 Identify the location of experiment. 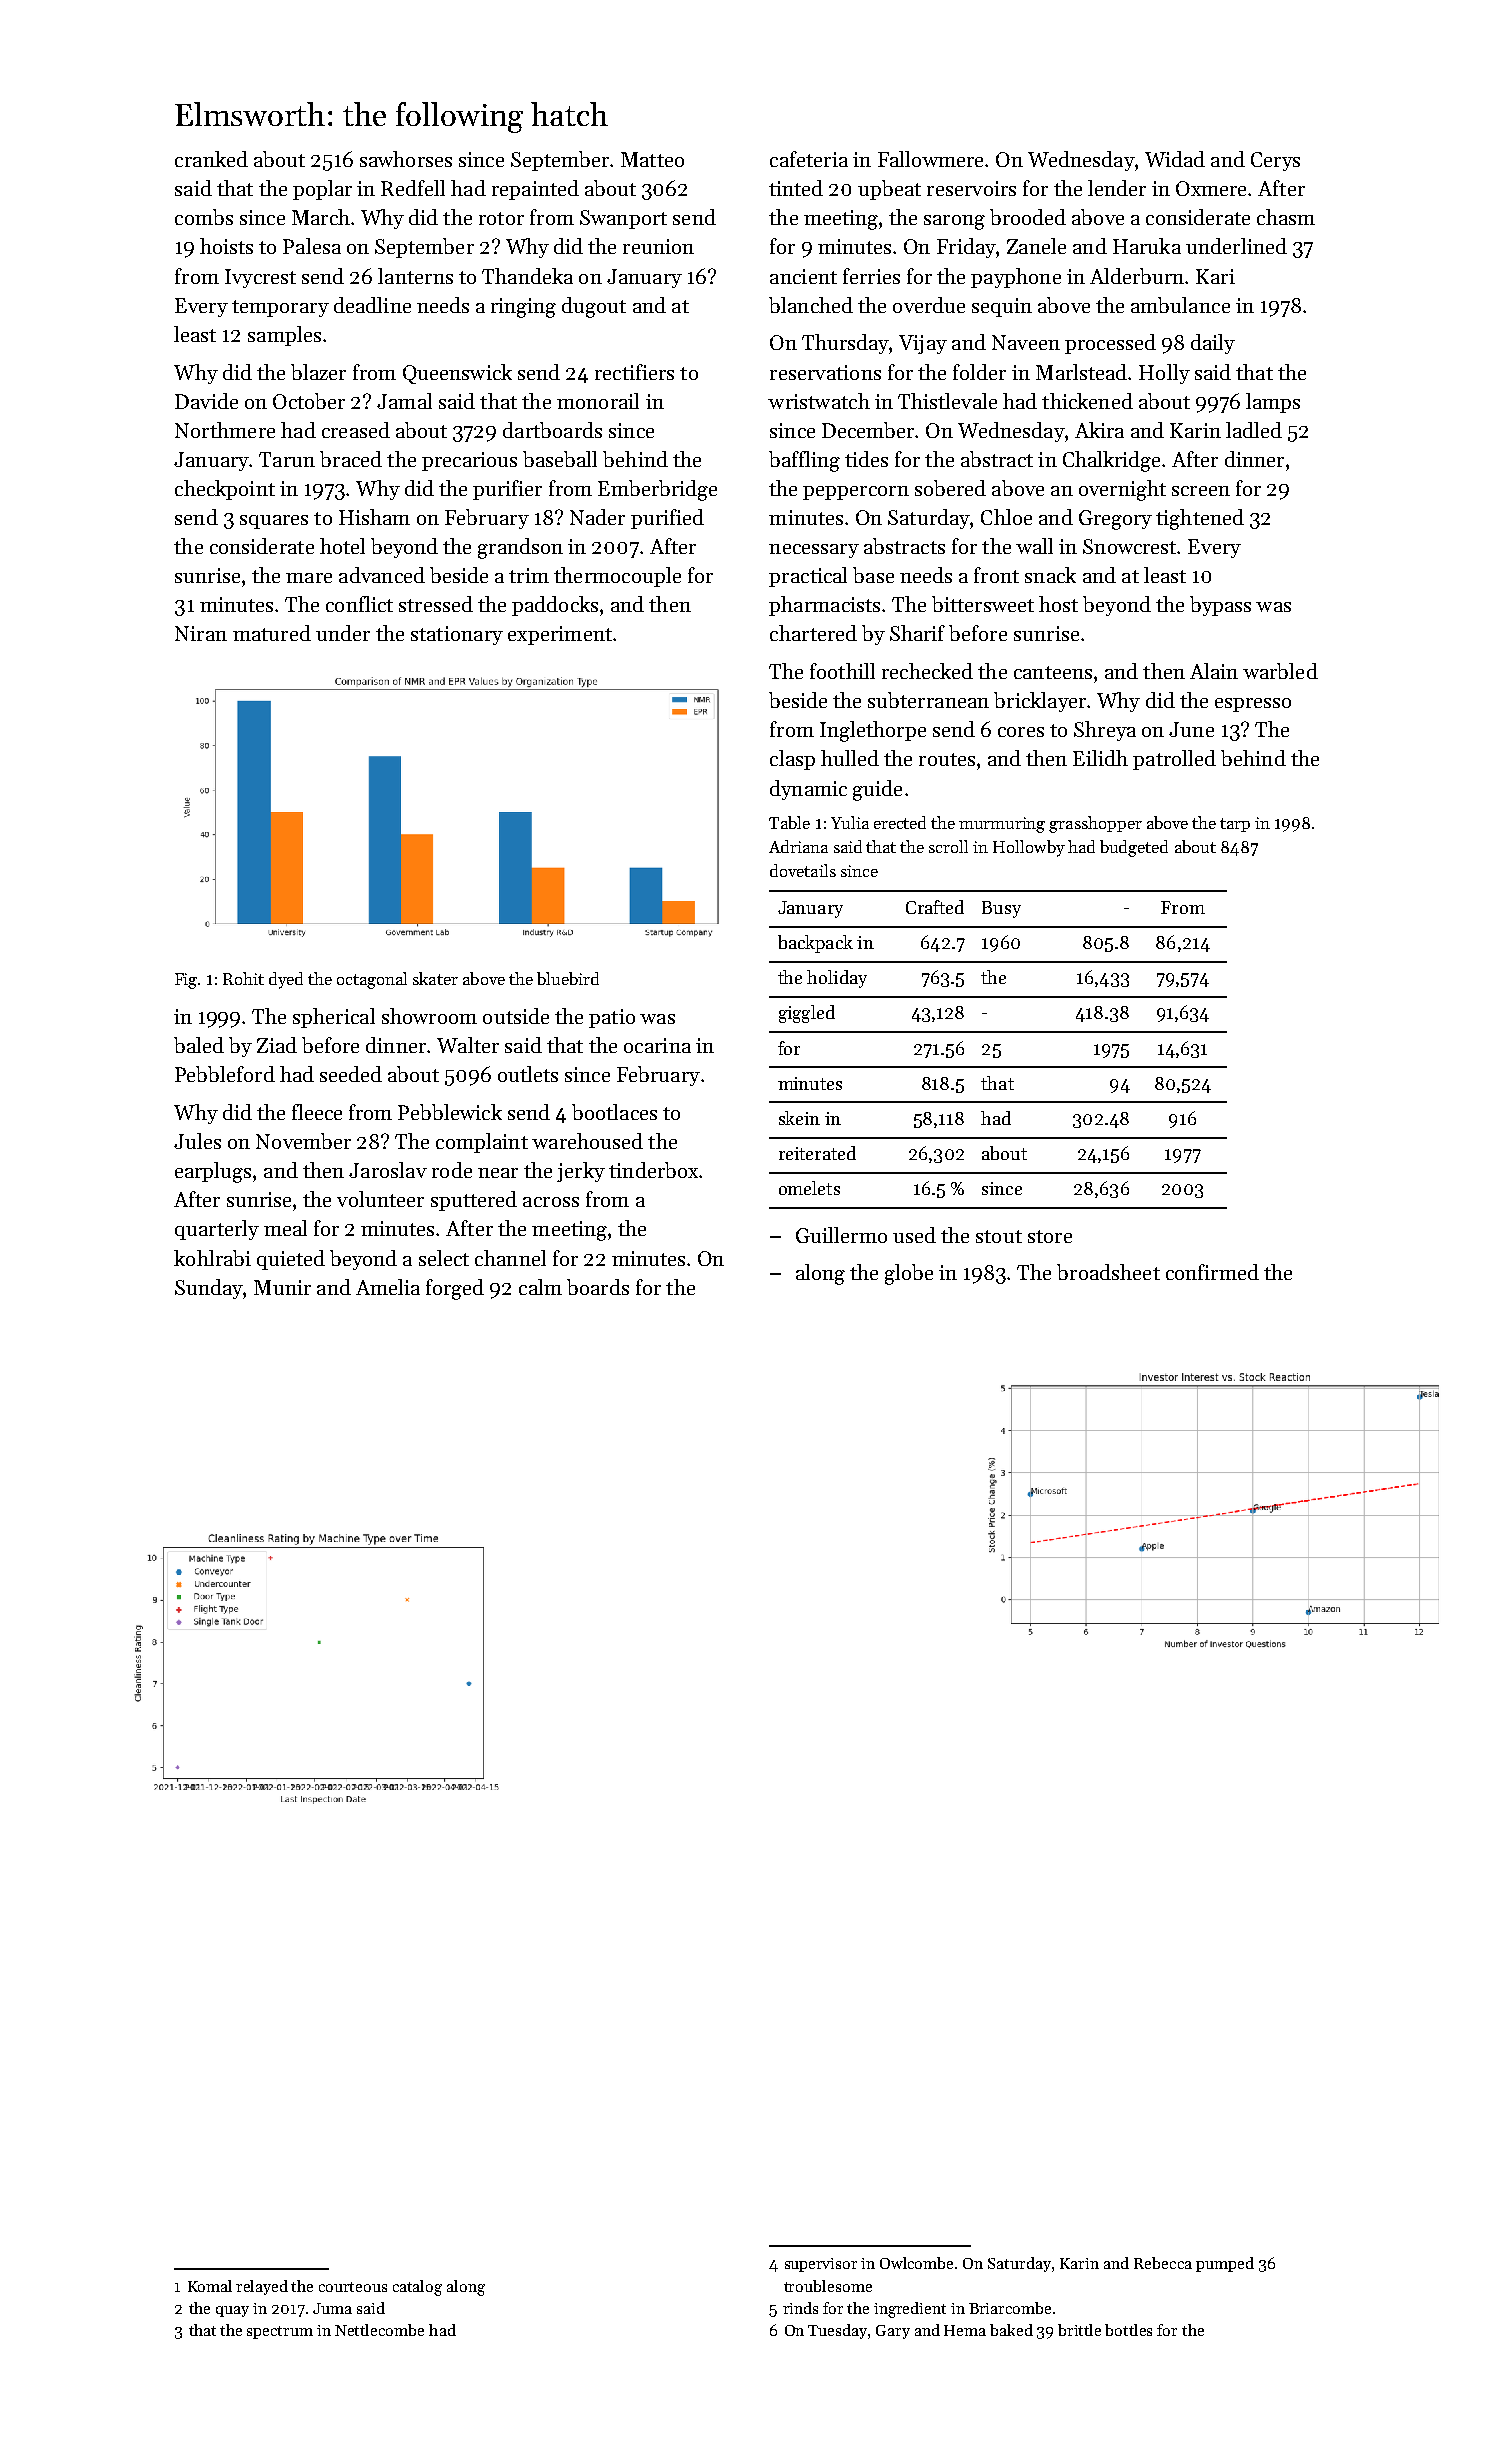
(560, 635).
